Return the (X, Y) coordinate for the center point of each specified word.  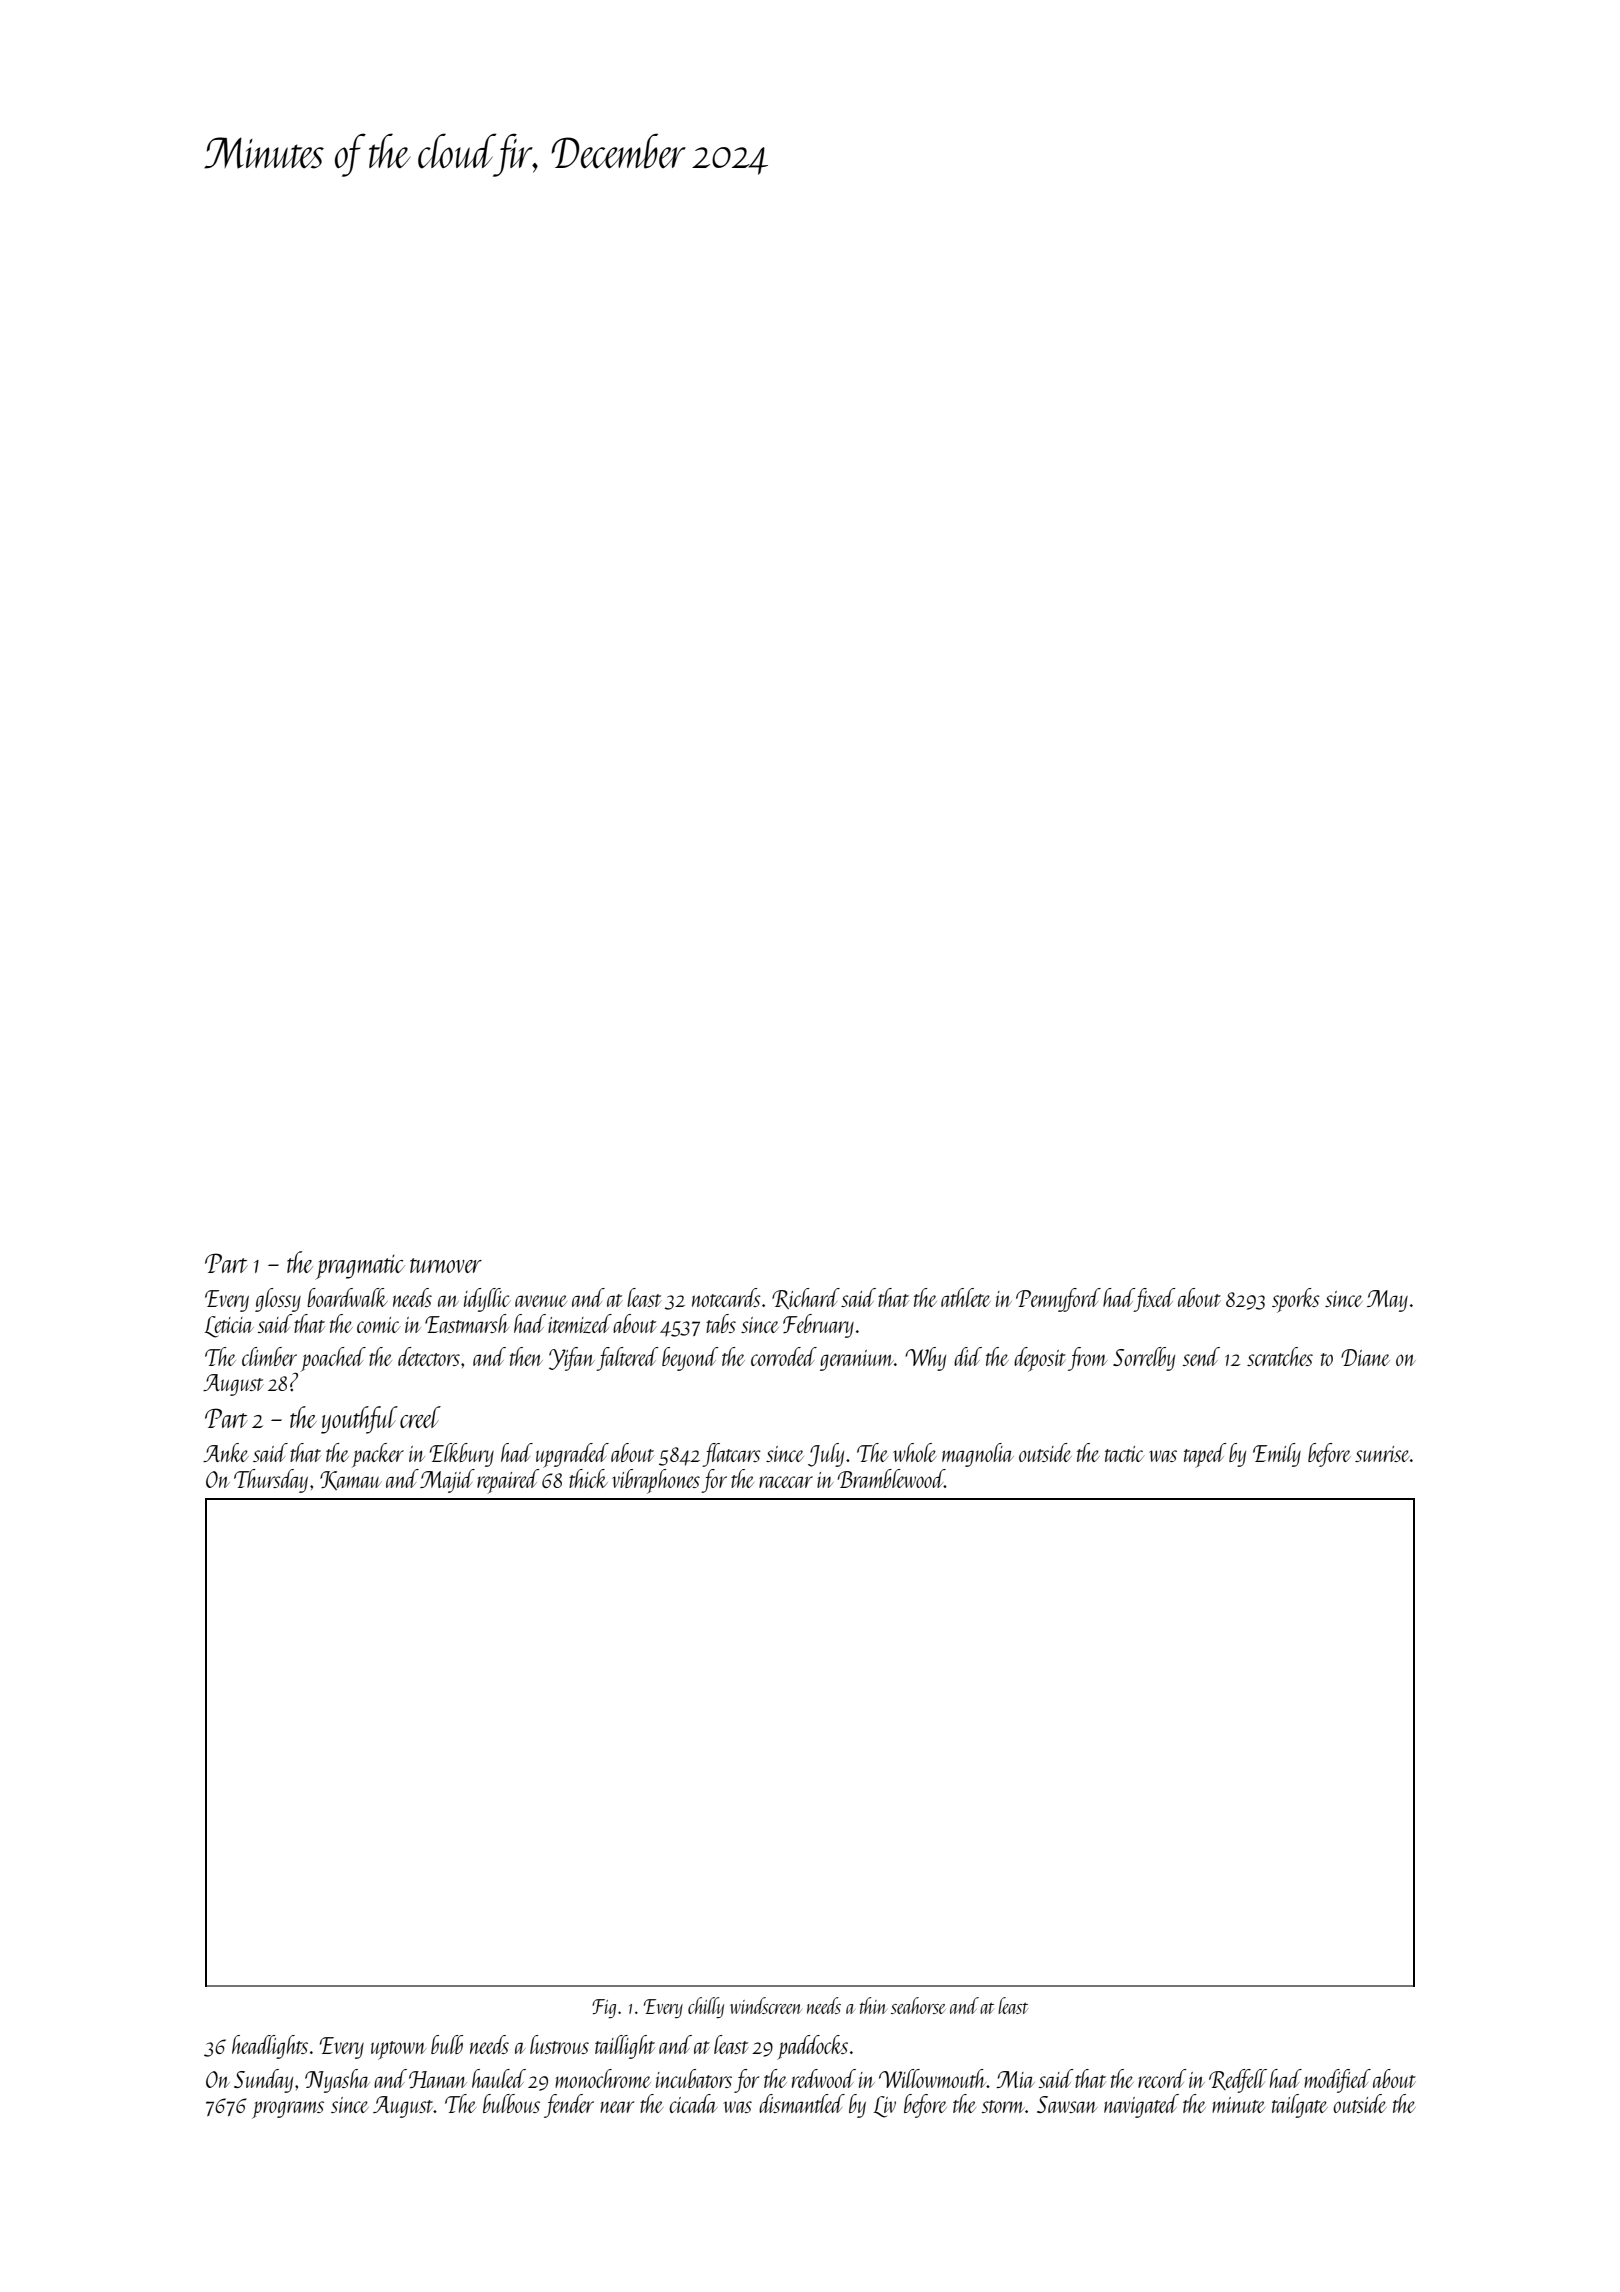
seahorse (918, 2005)
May (1387, 1301)
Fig (604, 2008)
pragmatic (360, 1267)
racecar (786, 1482)
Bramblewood (891, 1478)
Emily (1277, 1455)
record (1162, 2078)
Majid (447, 1481)
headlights (270, 2047)
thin (873, 2005)
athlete (966, 1297)
